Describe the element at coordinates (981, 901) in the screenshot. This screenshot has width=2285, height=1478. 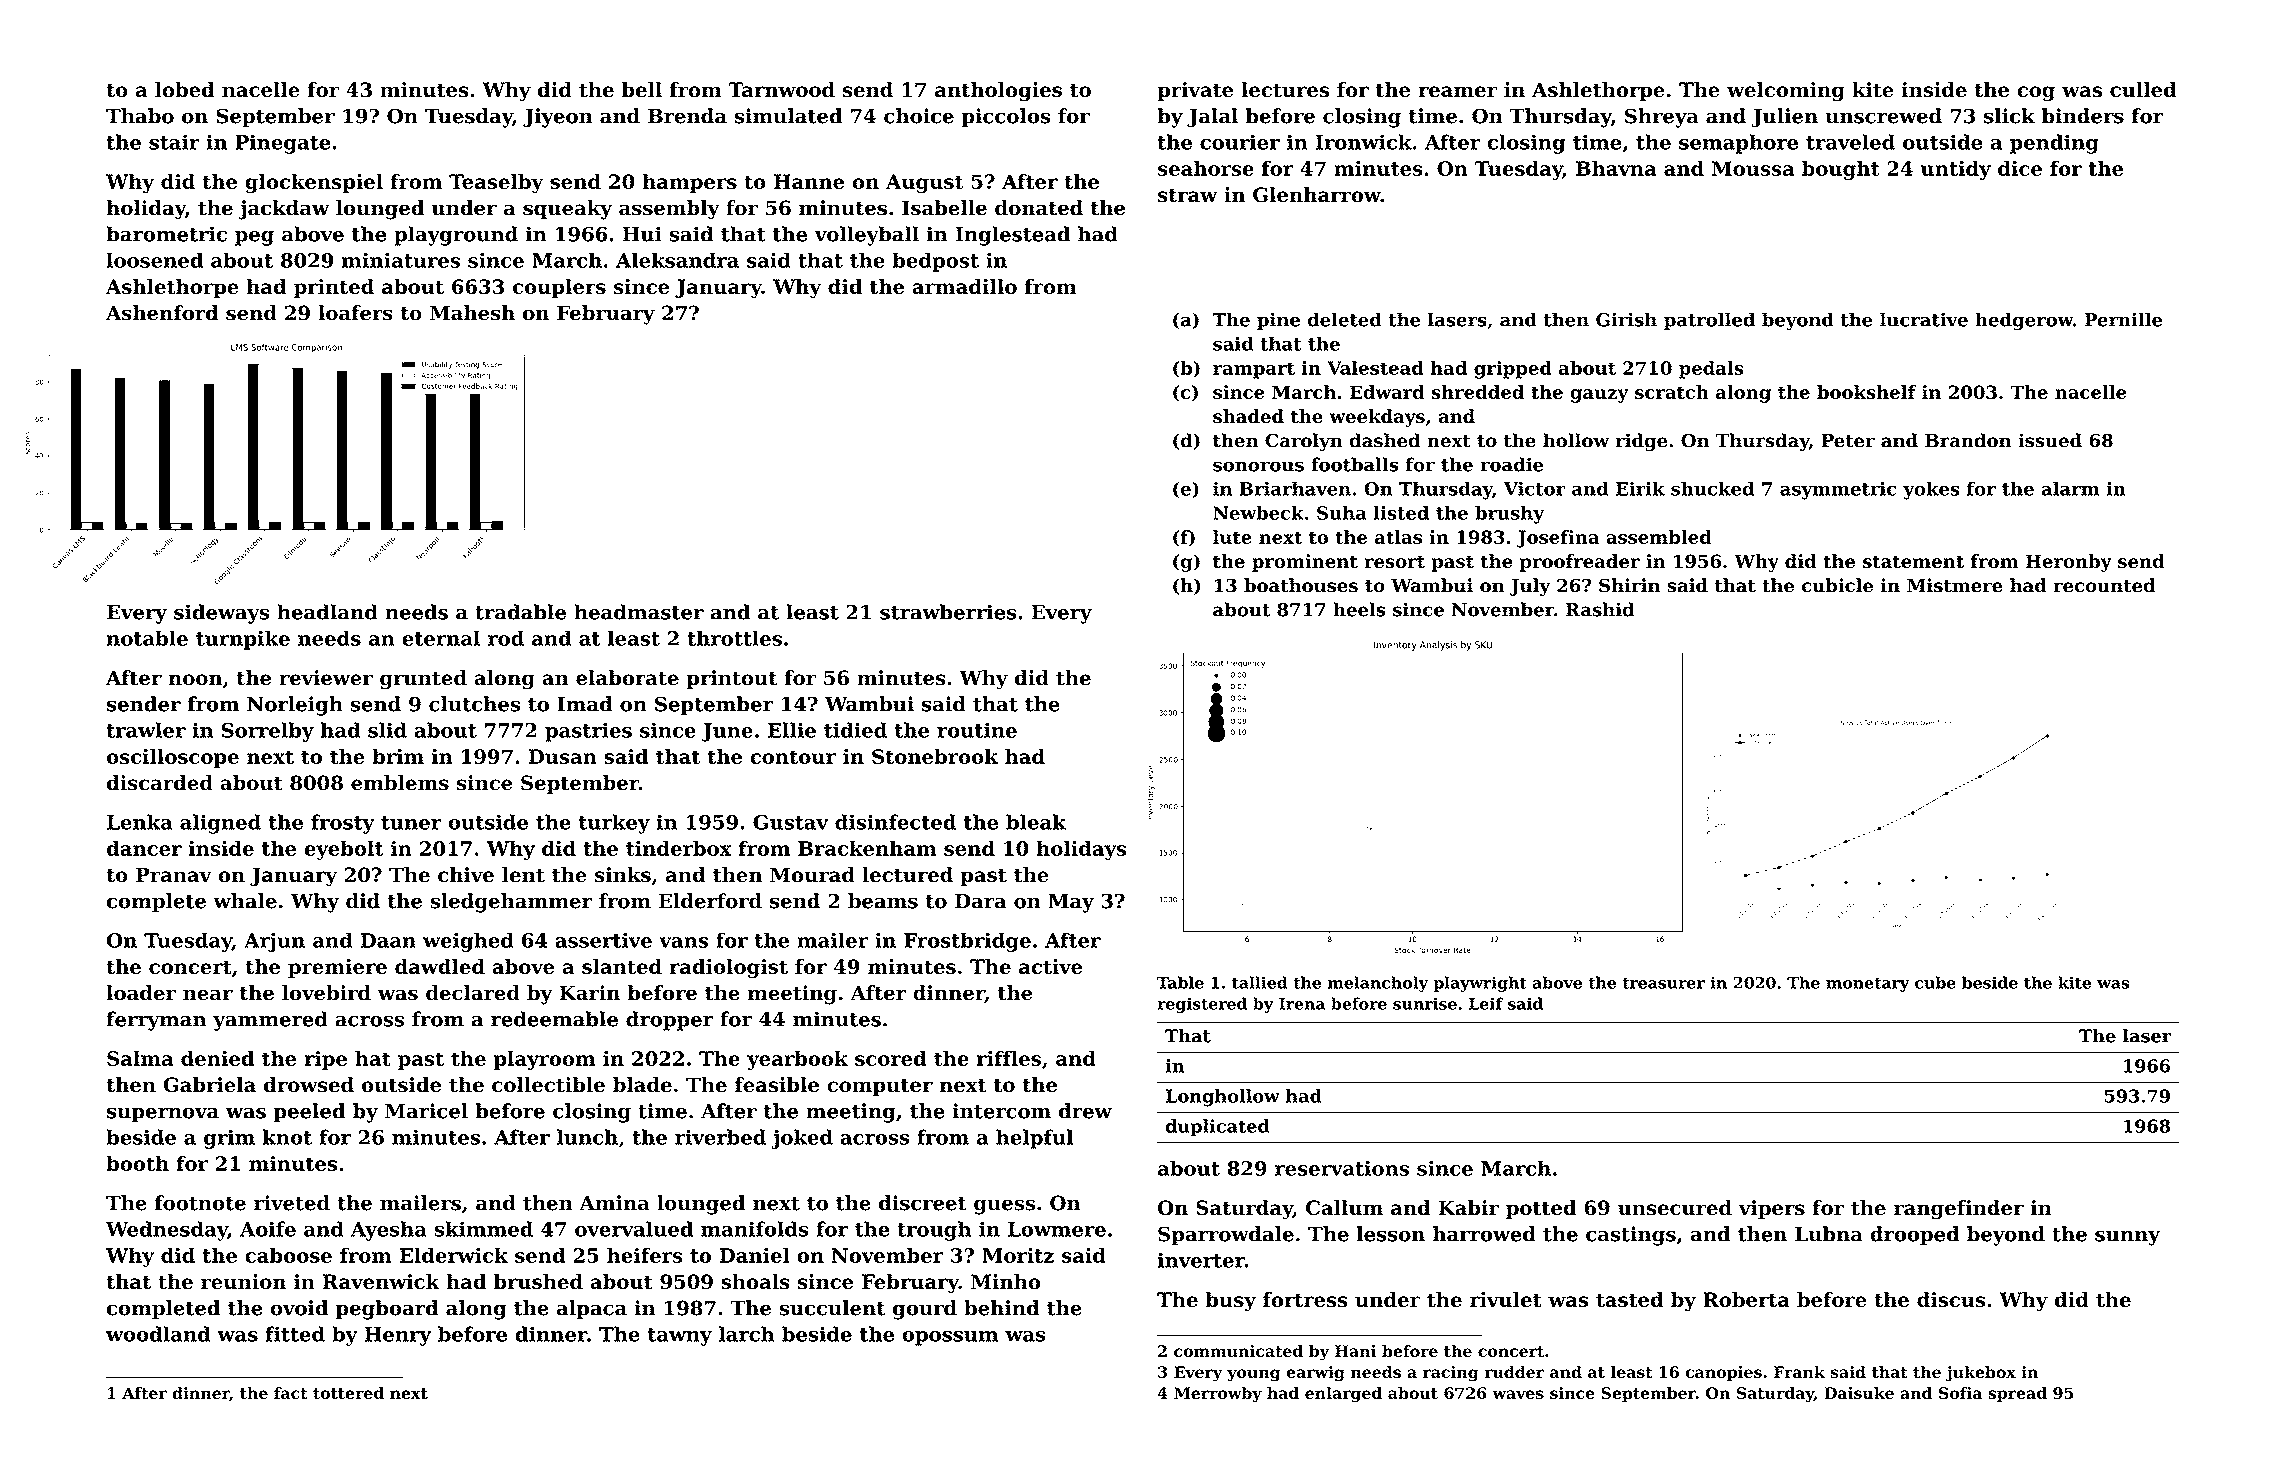
I see `Dara` at that location.
